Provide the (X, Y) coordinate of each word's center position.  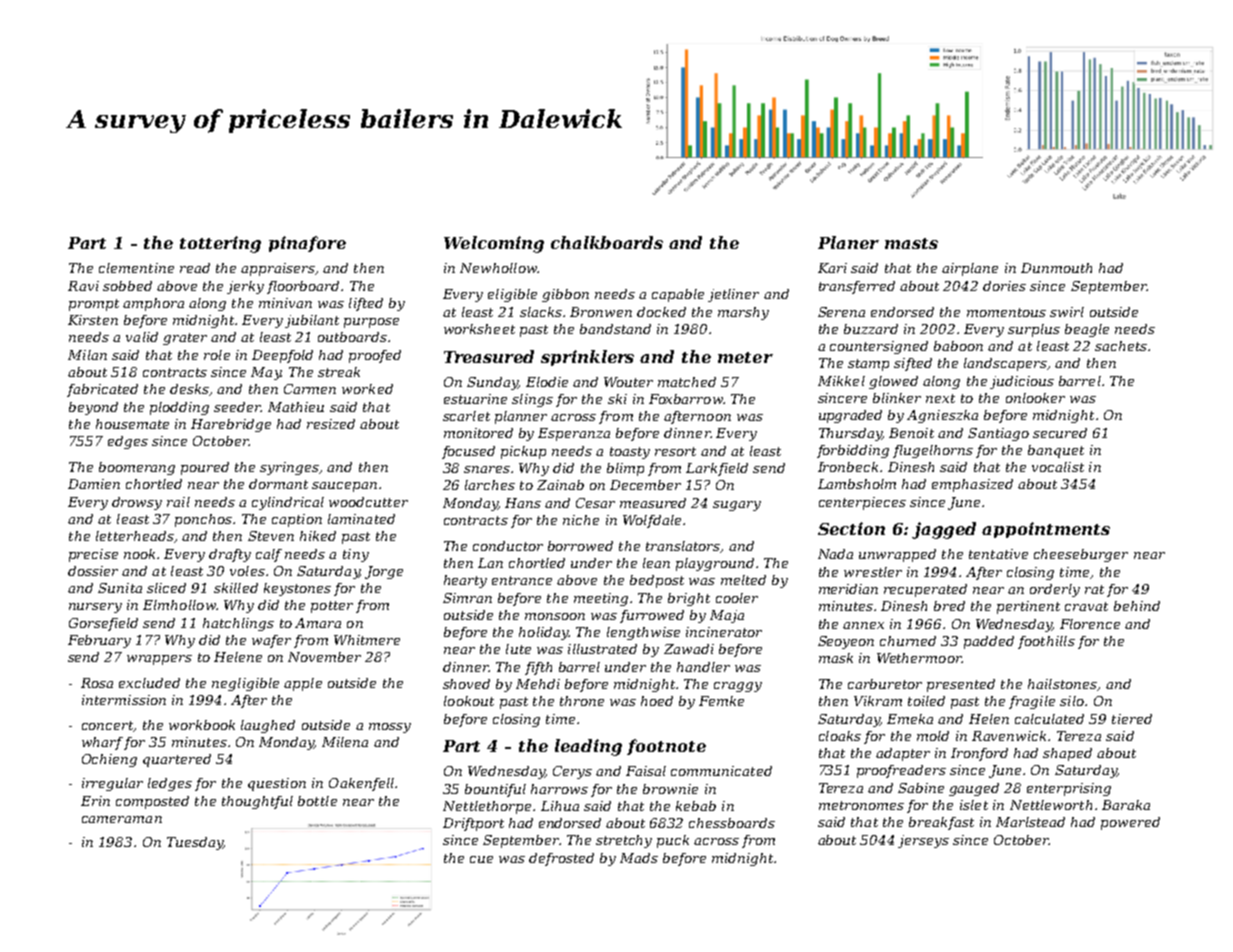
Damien (94, 484)
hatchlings (238, 624)
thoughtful (257, 802)
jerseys (923, 841)
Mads (639, 858)
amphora (153, 304)
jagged (944, 530)
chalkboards (607, 242)
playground (715, 564)
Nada (835, 554)
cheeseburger (1081, 555)
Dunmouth (1056, 268)
